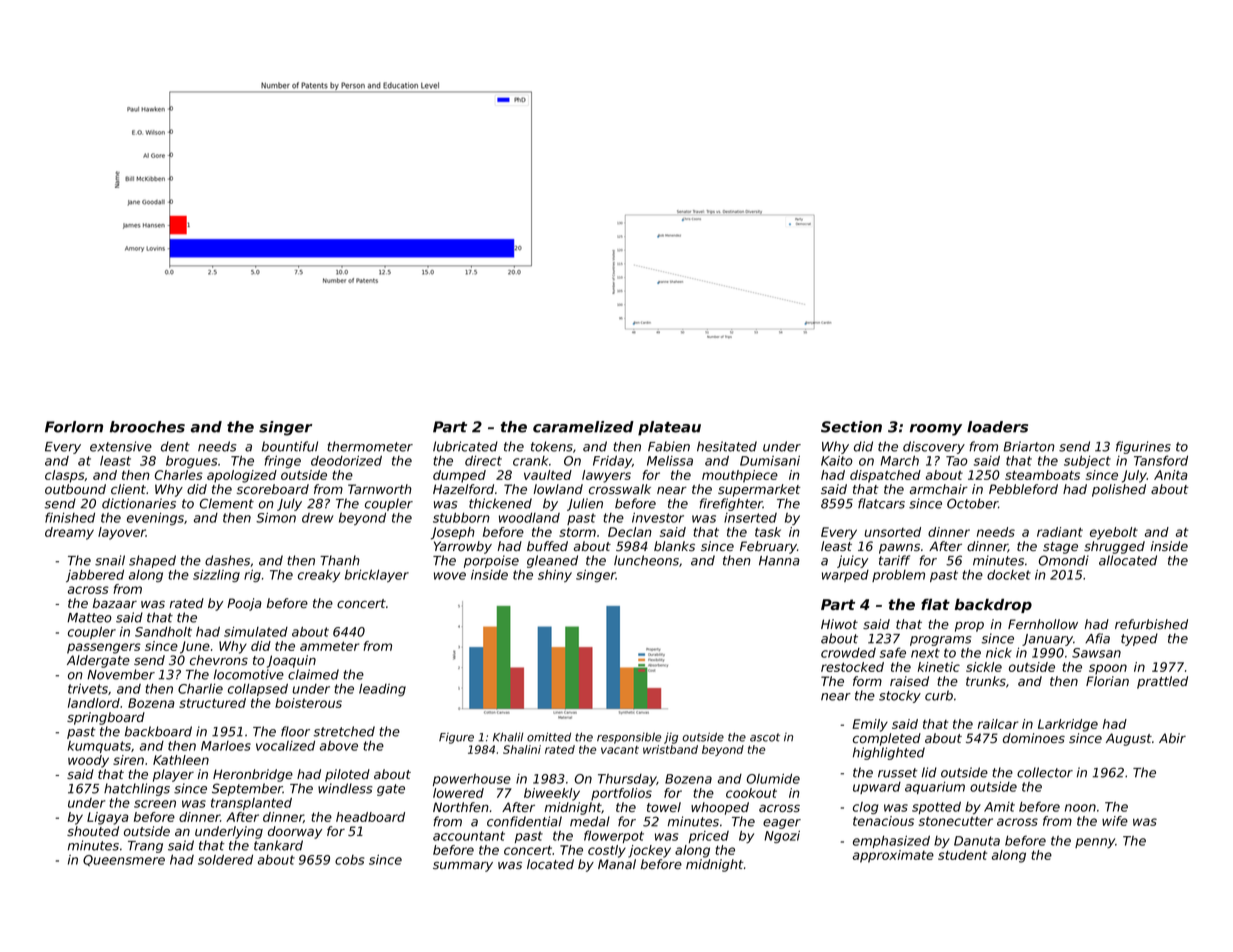  What do you see at coordinates (1043, 624) in the screenshot?
I see `Fernhollow` at bounding box center [1043, 624].
